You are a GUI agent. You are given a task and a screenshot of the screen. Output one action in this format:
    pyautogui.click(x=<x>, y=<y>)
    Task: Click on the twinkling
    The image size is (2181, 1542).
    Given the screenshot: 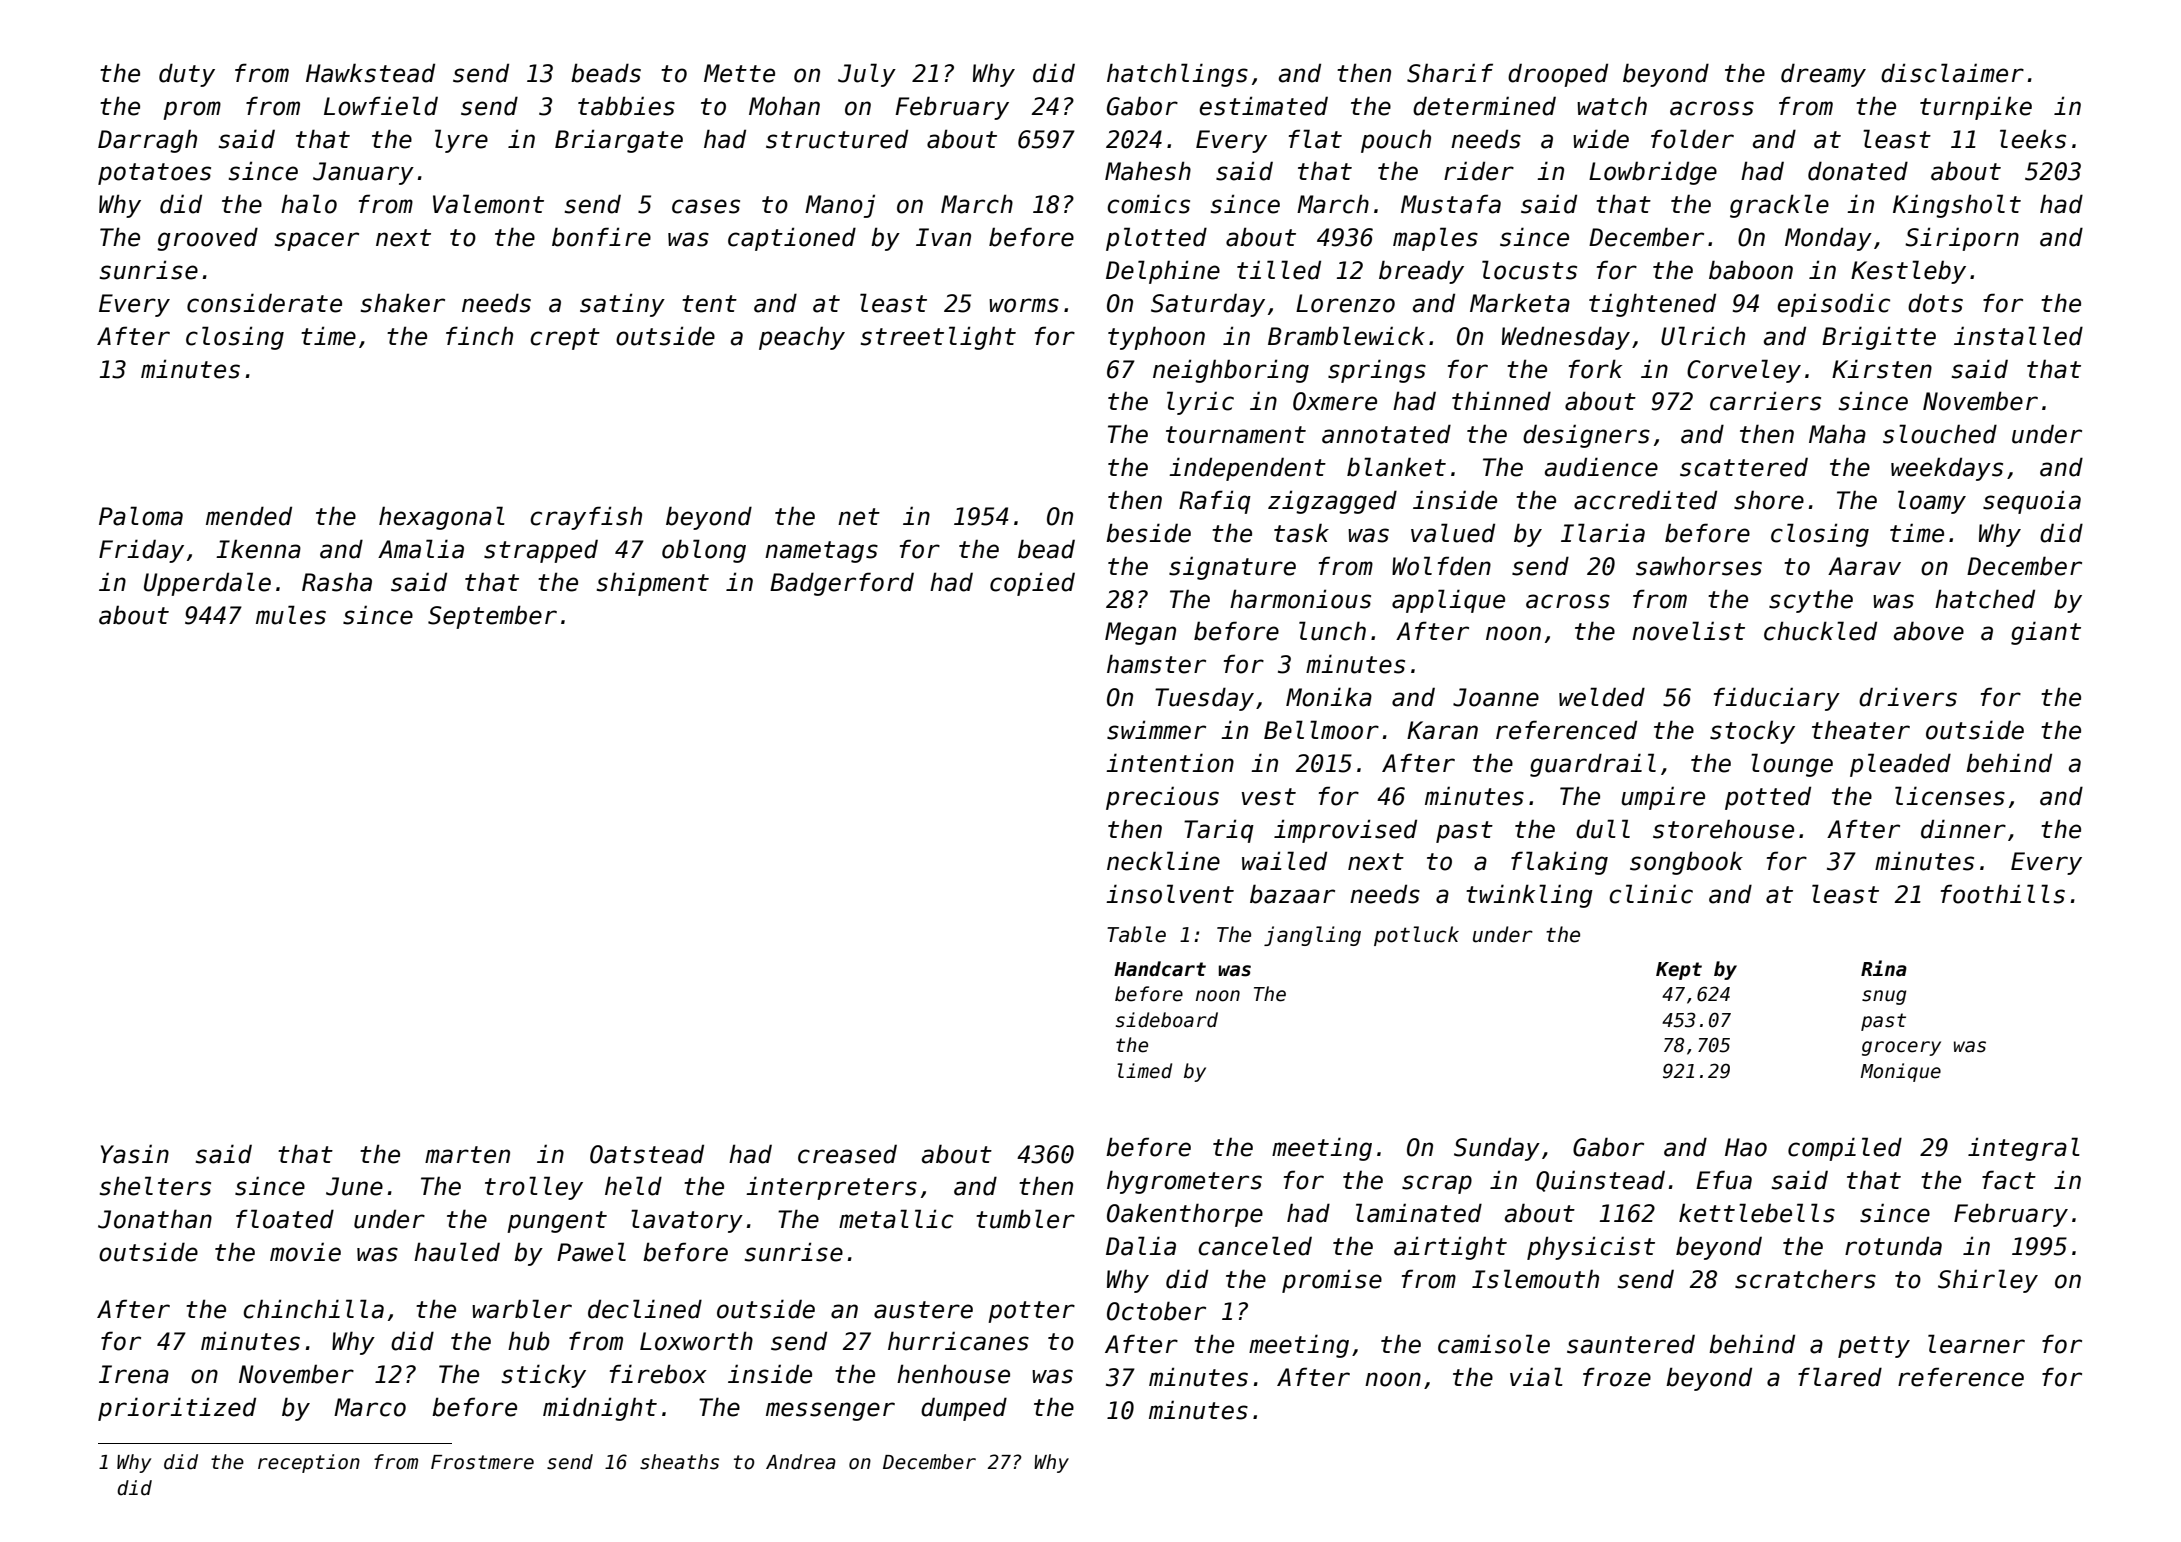 What is the action you would take?
    pyautogui.click(x=1529, y=896)
